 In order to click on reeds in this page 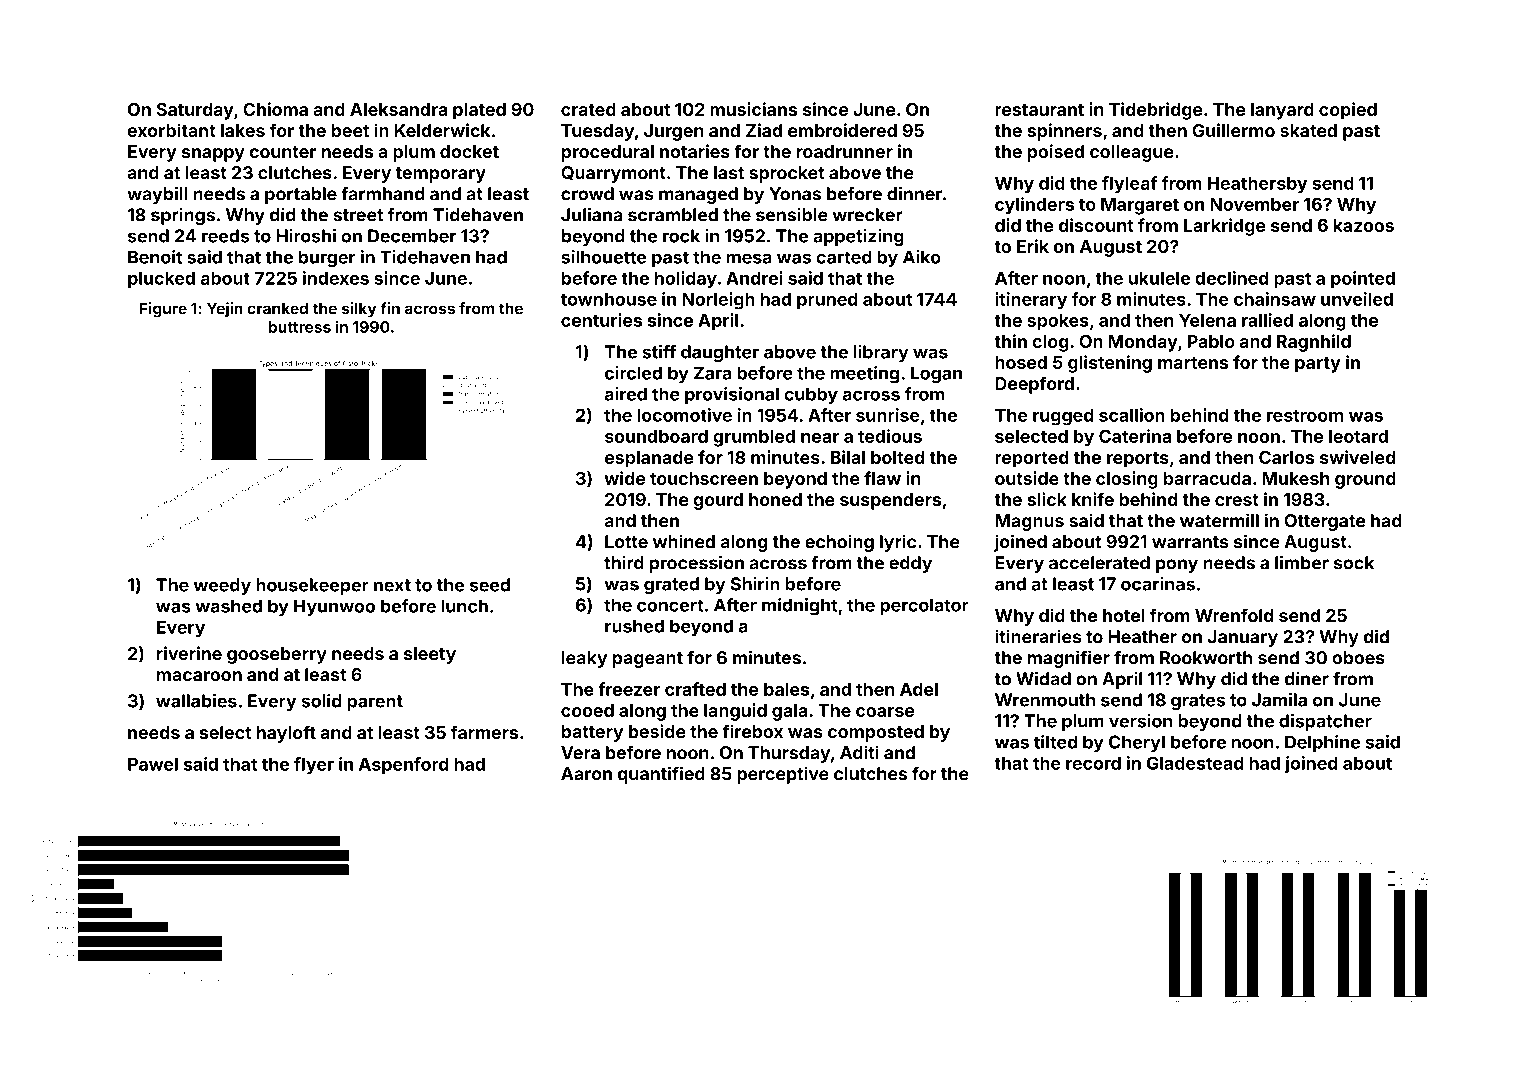, I will do `click(226, 236)`.
